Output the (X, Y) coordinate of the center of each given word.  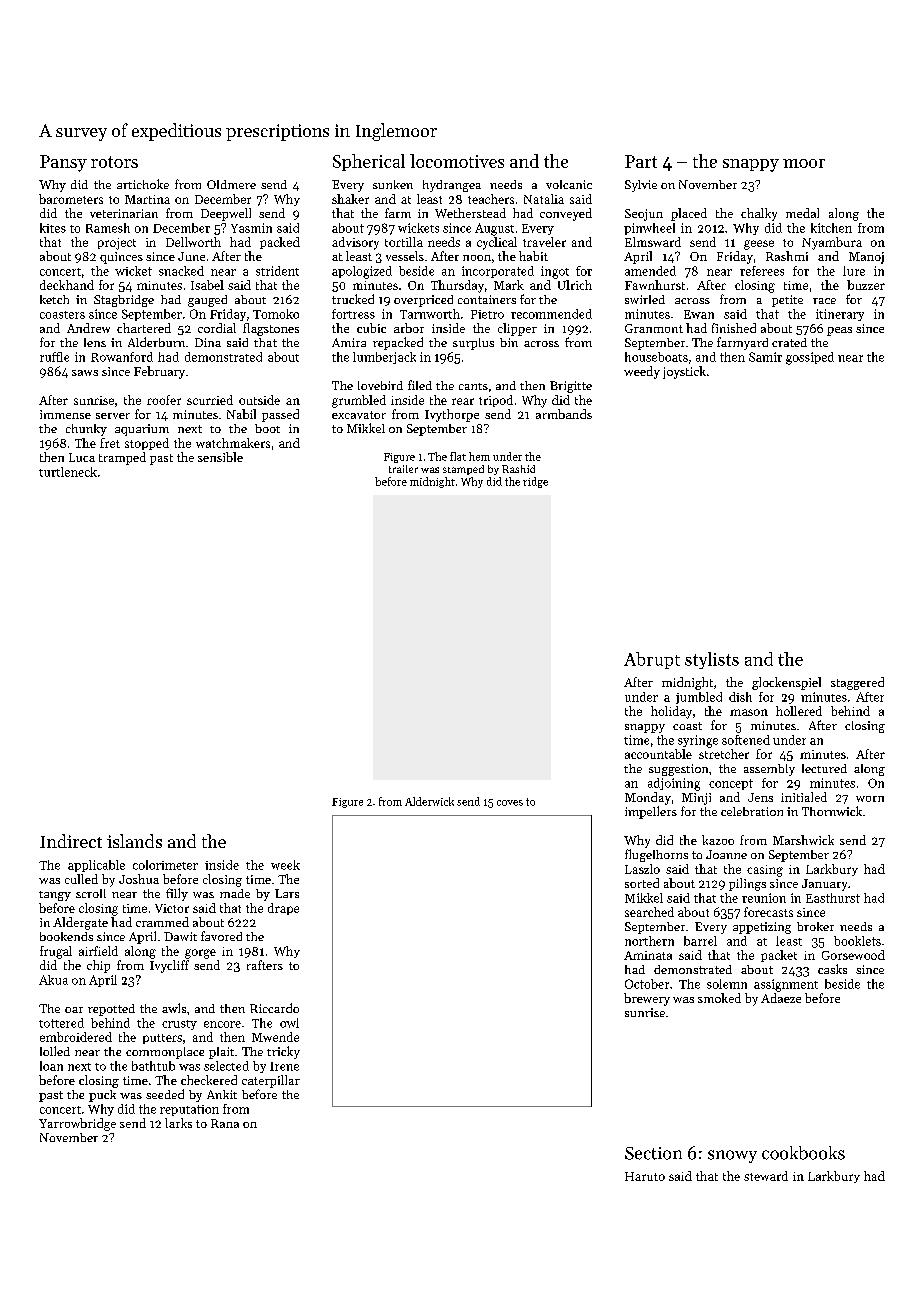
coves (510, 803)
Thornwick (832, 811)
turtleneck (68, 472)
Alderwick (429, 801)
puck (102, 1096)
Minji (696, 799)
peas (839, 331)
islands (134, 841)
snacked (181, 271)
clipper (517, 329)
